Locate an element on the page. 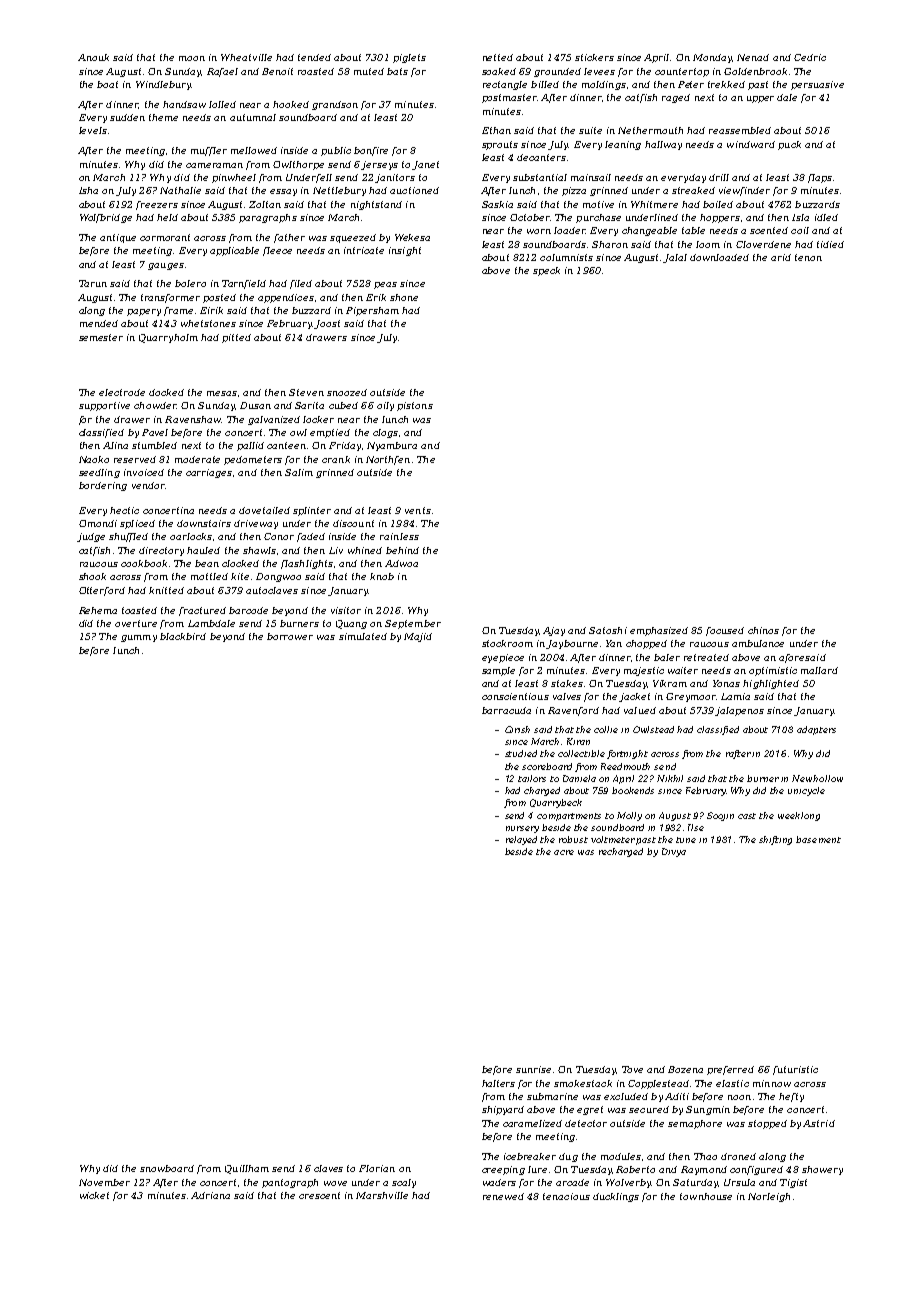  Quillham is located at coordinates (247, 1169).
